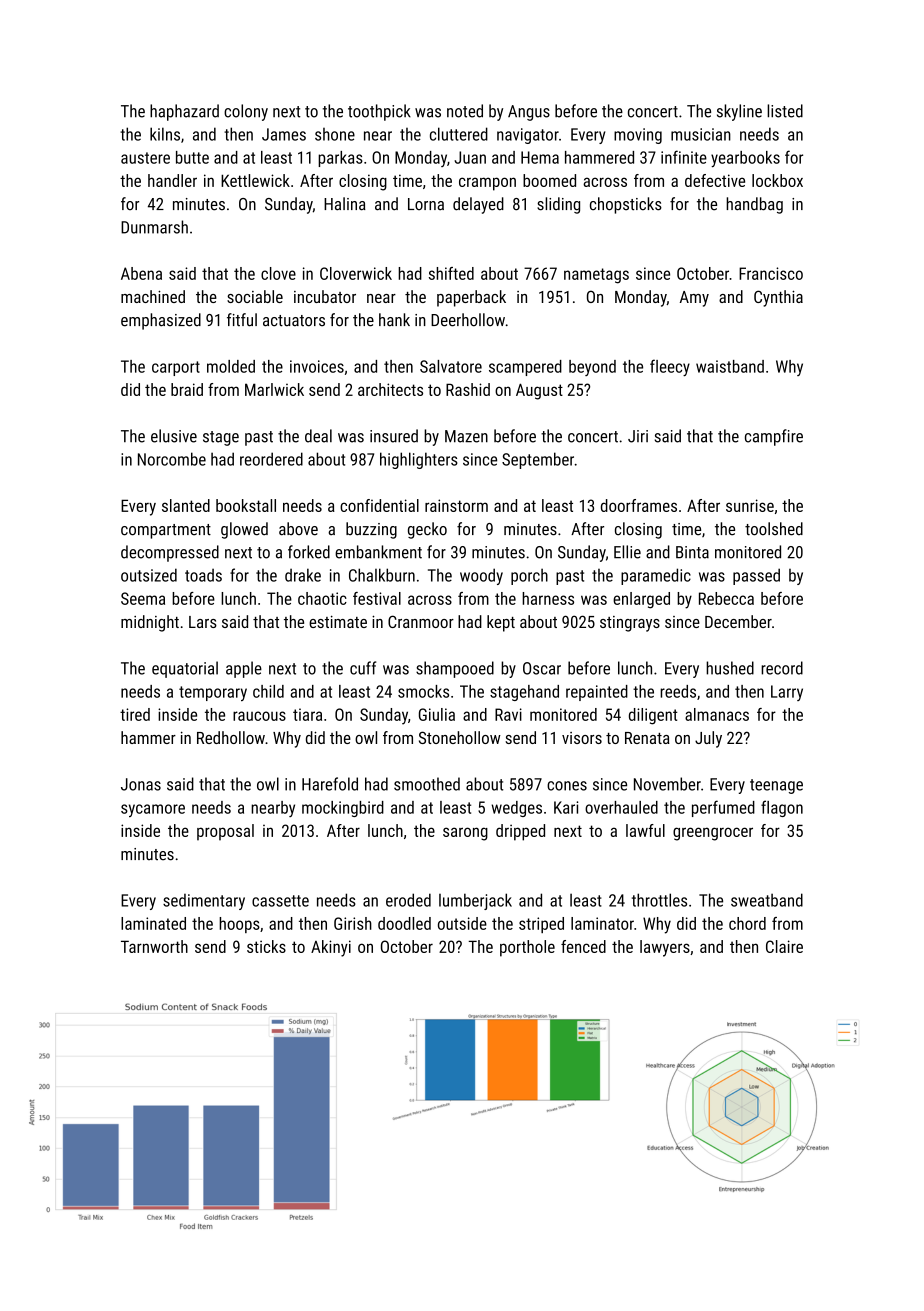  Describe the element at coordinates (187, 389) in the page. I see `braid` at that location.
